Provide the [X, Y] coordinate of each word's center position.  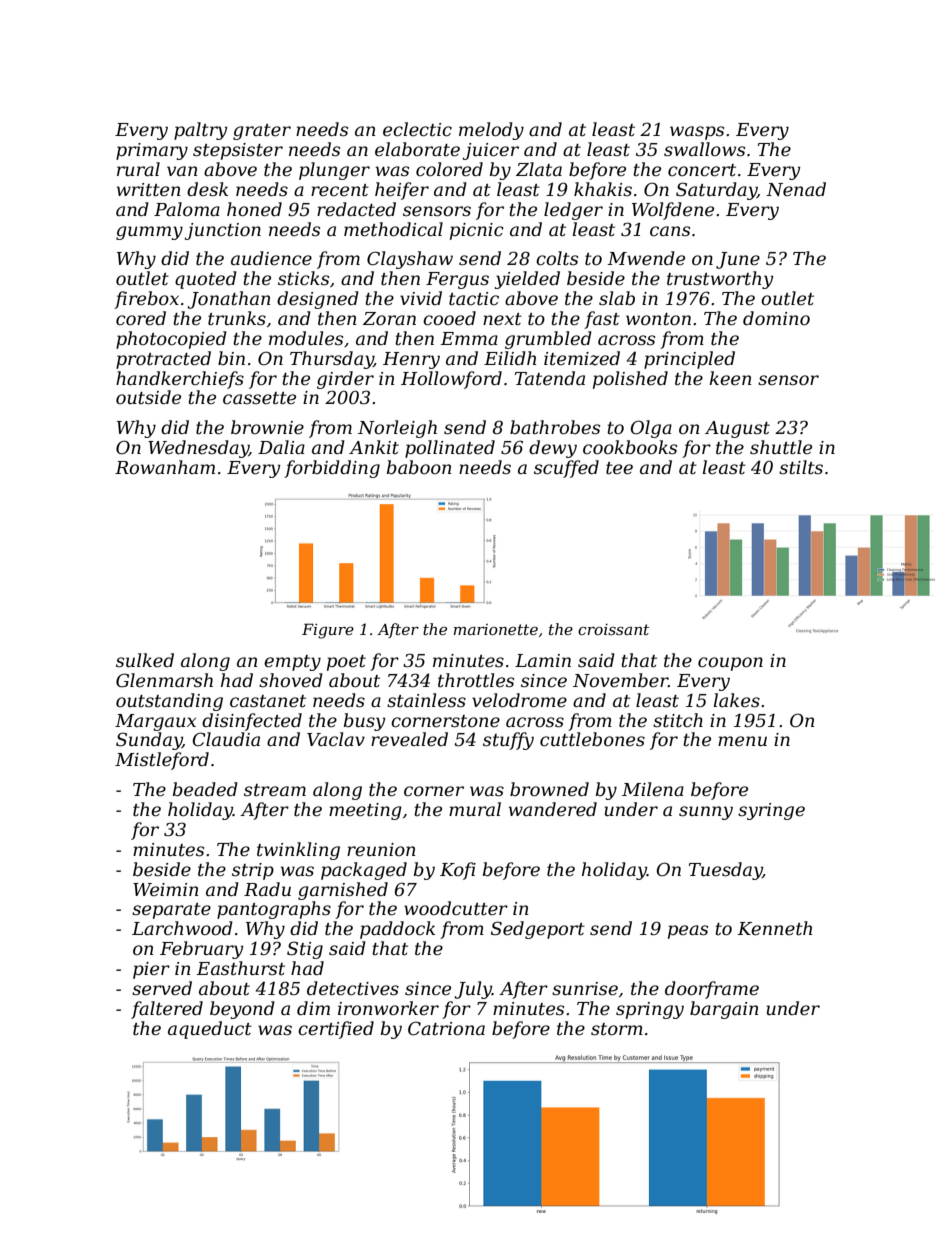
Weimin [166, 890]
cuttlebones [592, 739]
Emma [469, 338]
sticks [303, 278]
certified [336, 1030]
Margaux [155, 722]
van [182, 171]
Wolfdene [673, 211]
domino [776, 318]
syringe [771, 811]
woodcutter [456, 908]
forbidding [332, 469]
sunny [706, 813]
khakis [603, 189]
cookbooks [630, 447]
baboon [419, 467]
